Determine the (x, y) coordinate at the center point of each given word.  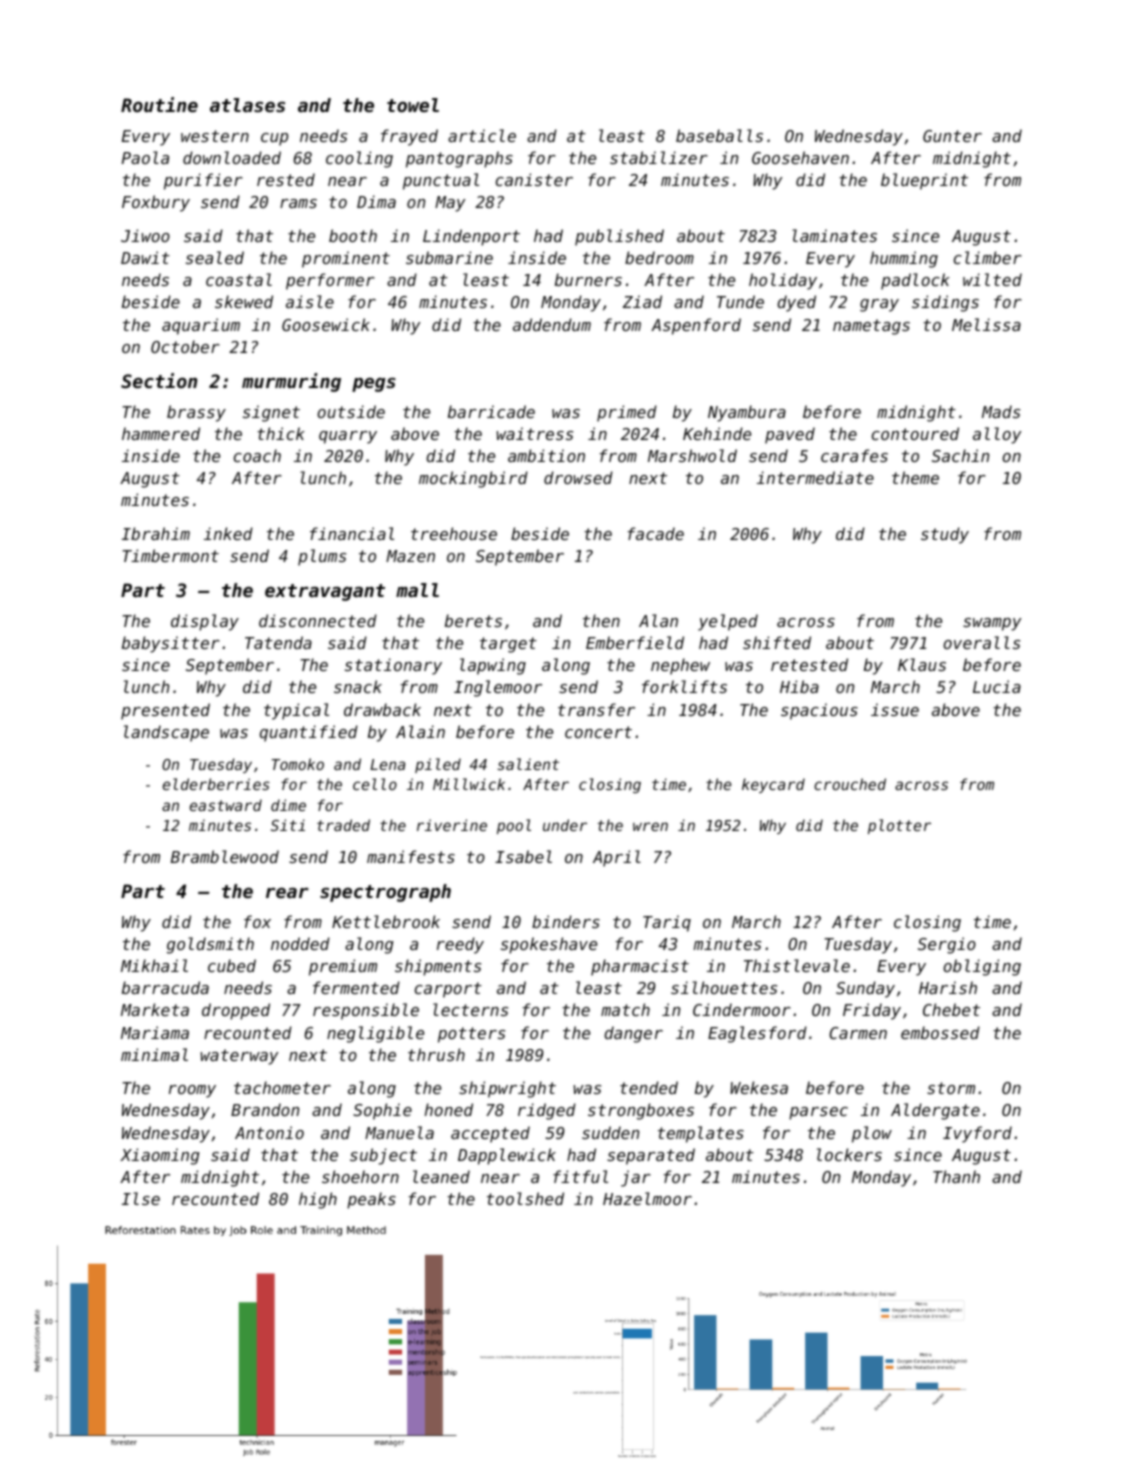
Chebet (951, 1009)
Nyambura (747, 413)
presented (165, 711)
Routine (159, 104)
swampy (992, 624)
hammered (161, 433)
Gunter (952, 136)
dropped (236, 1011)
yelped (728, 622)
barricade (491, 411)
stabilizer (659, 157)
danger (633, 1034)
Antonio (269, 1132)
